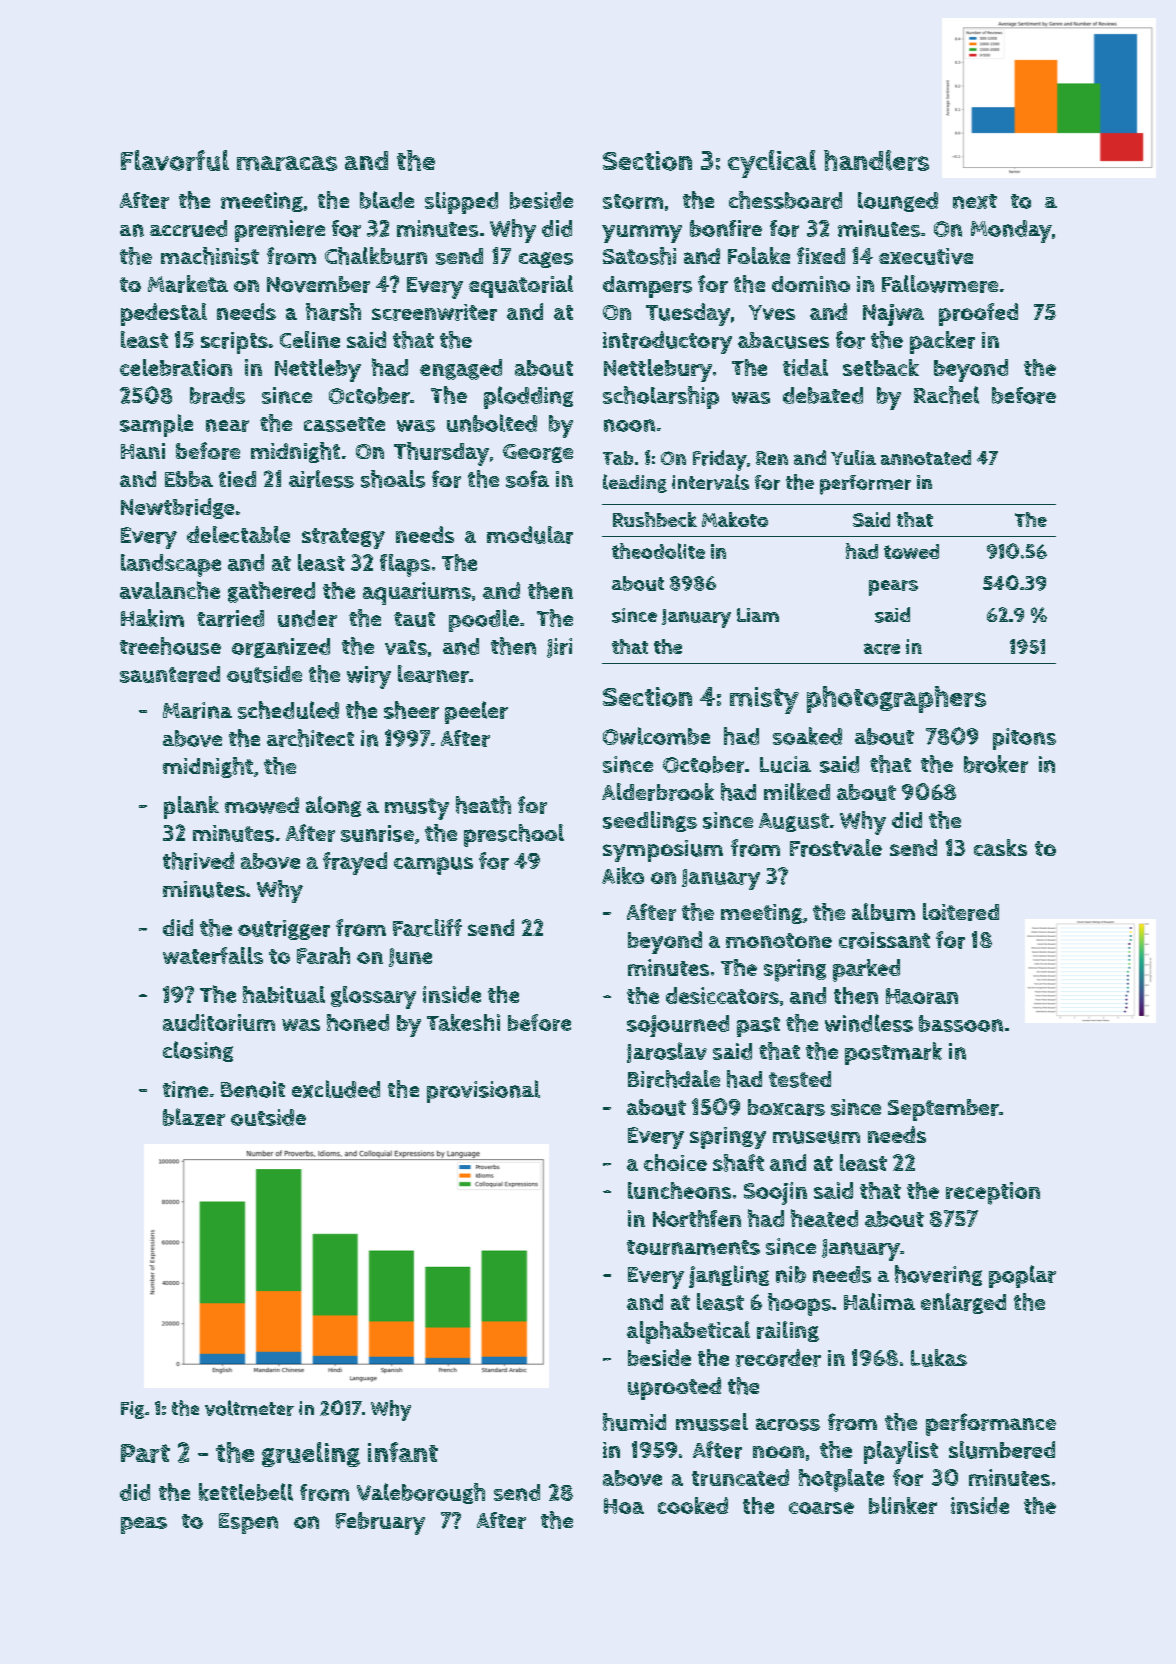 The image size is (1176, 1664). What do you see at coordinates (248, 1523) in the screenshot?
I see `Espen` at bounding box center [248, 1523].
